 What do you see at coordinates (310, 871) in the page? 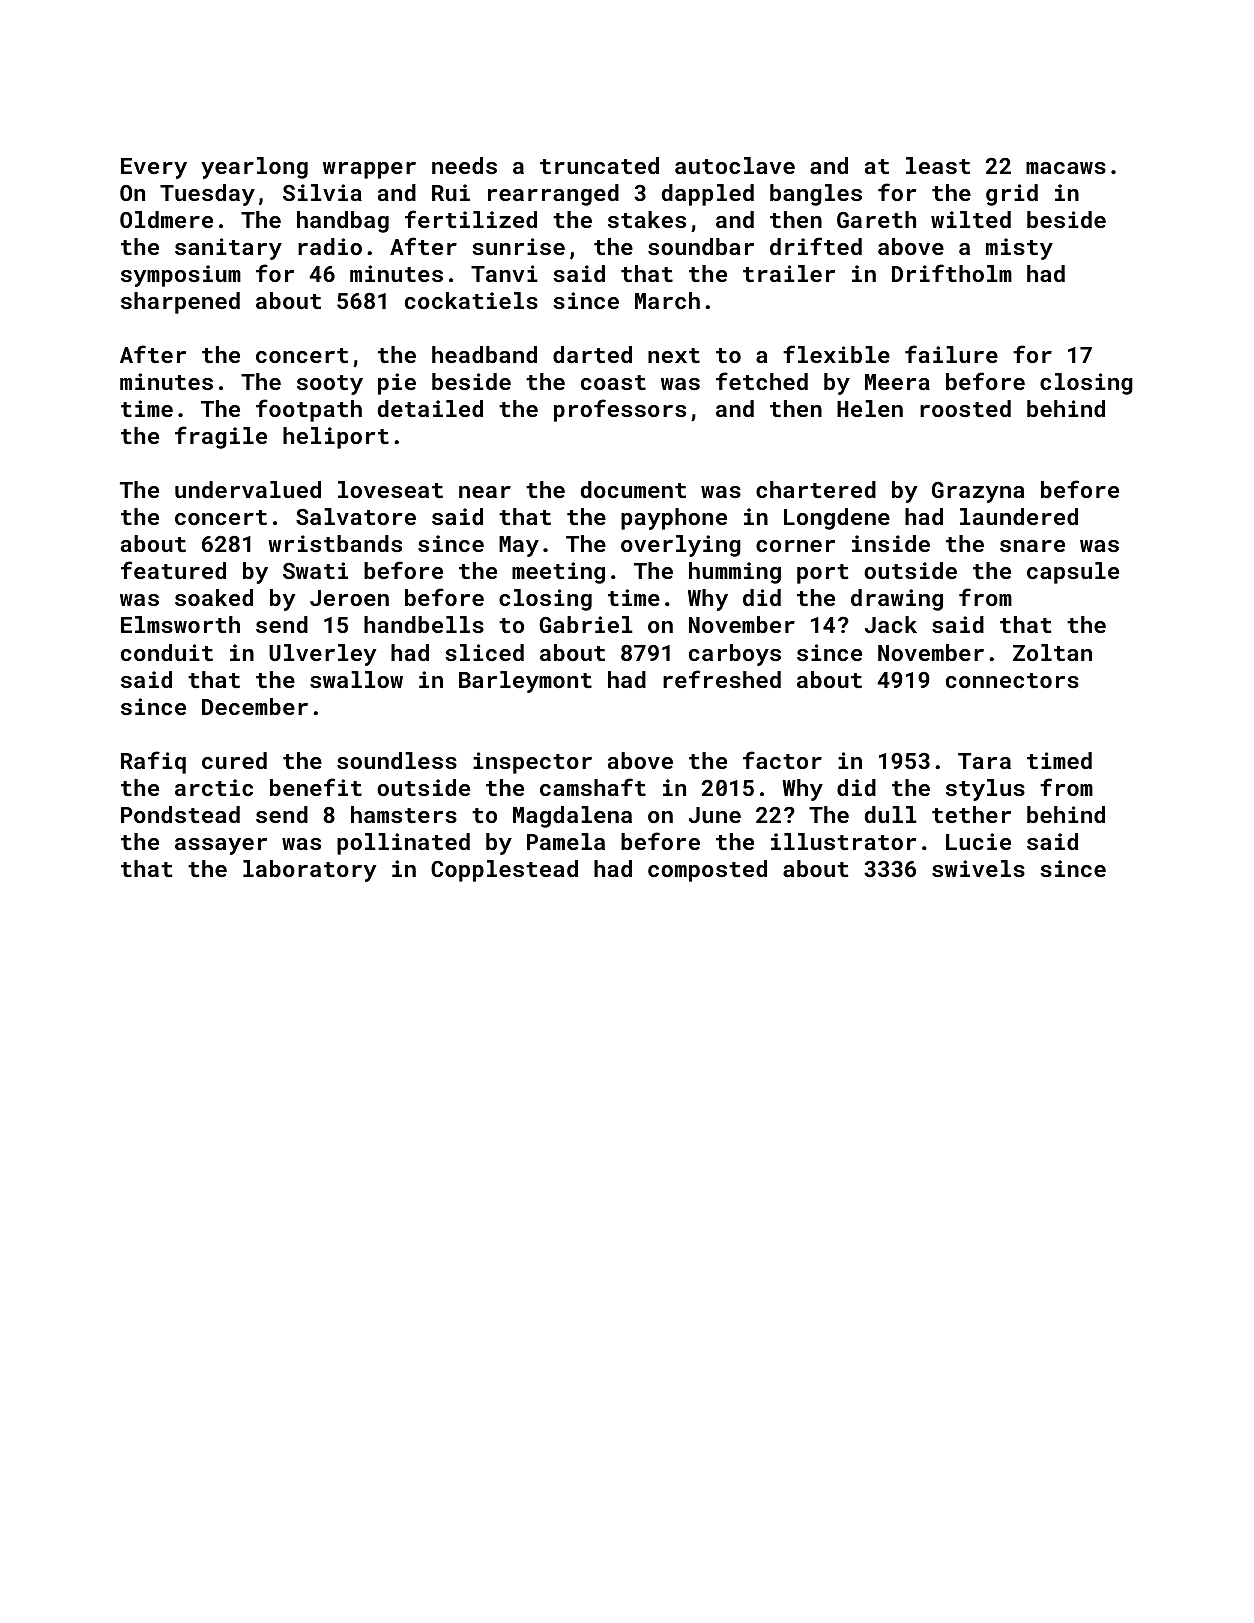
I see `laboratory` at bounding box center [310, 871].
